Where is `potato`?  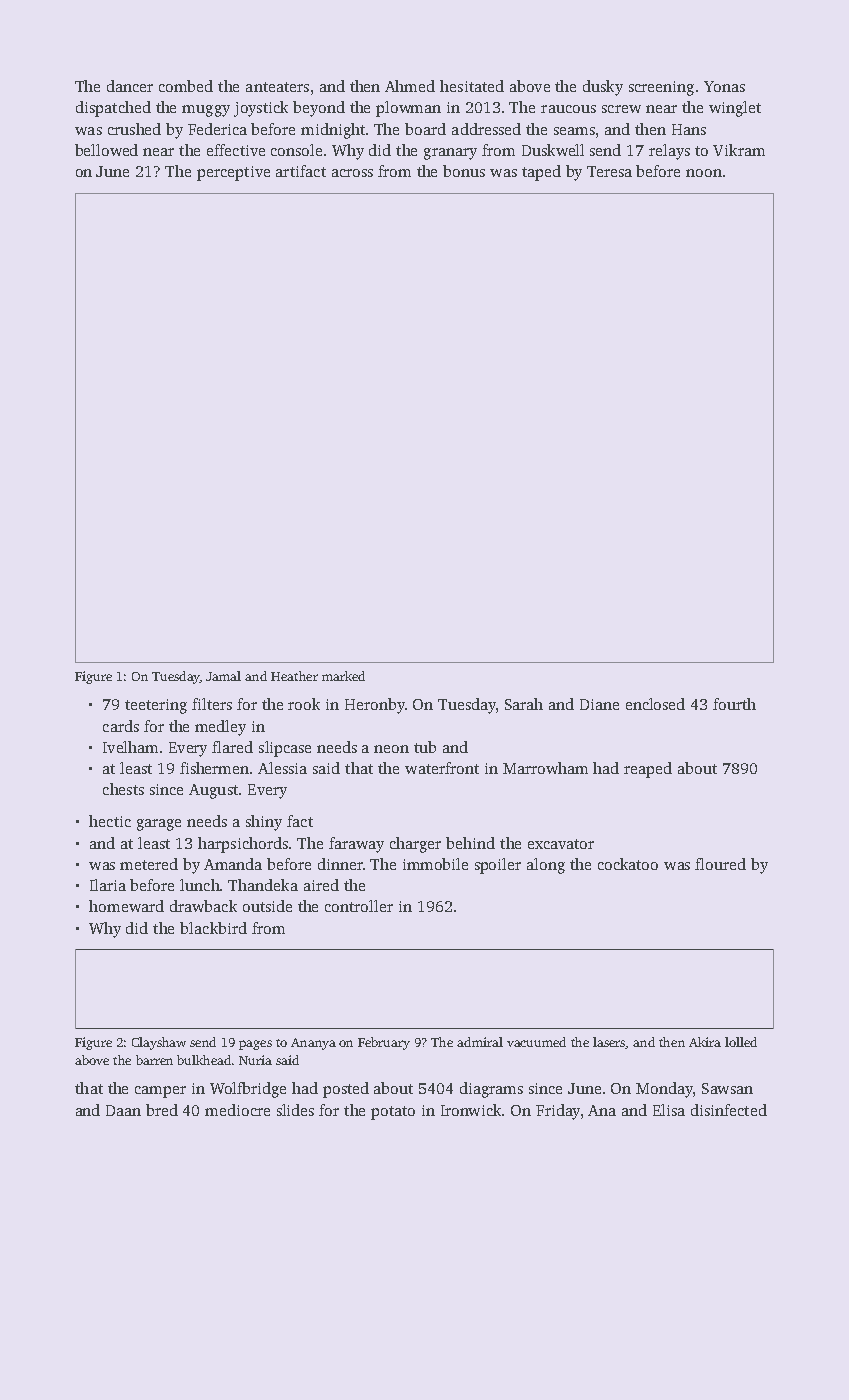 potato is located at coordinates (393, 1113).
